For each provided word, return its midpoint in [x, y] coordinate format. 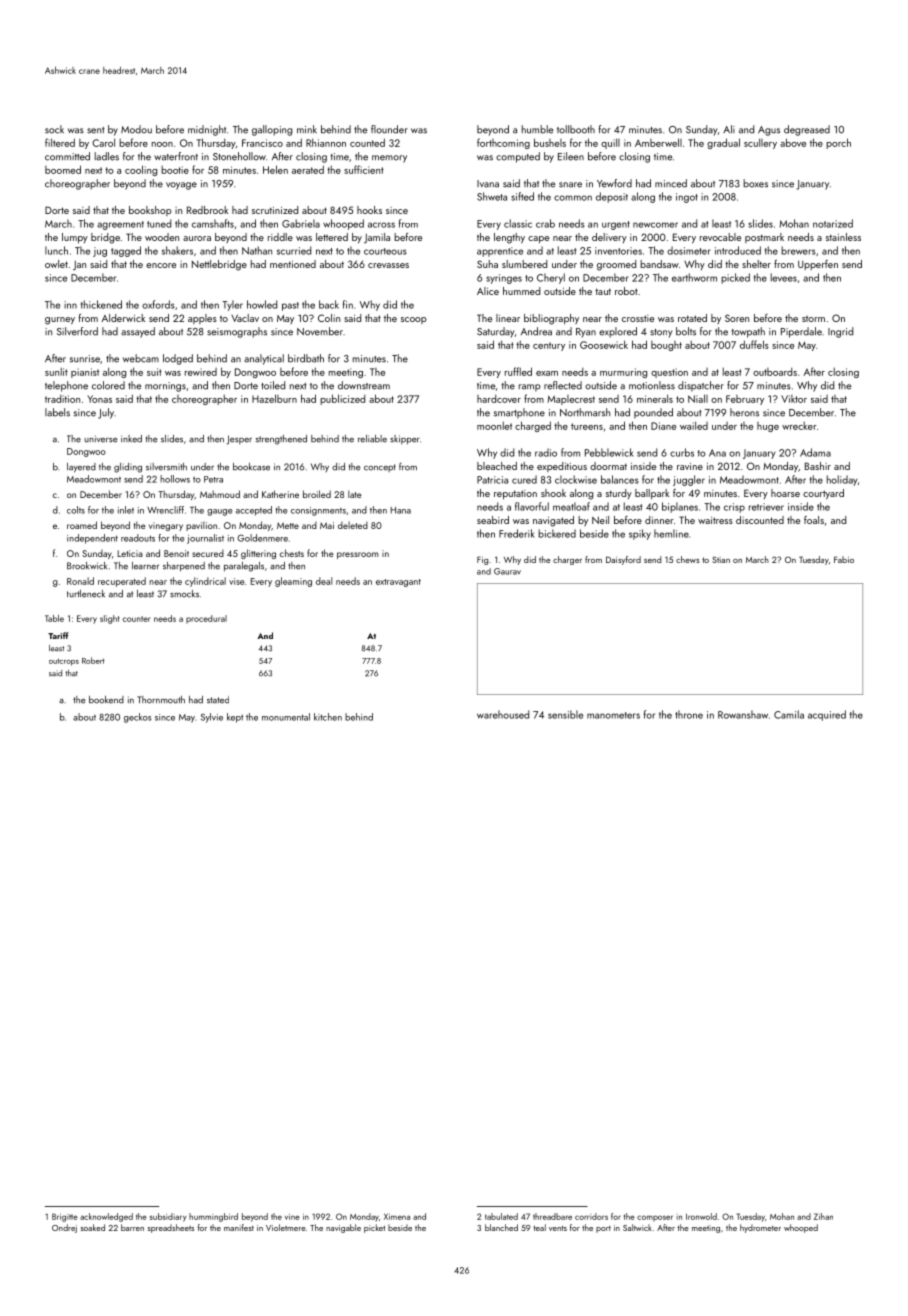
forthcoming [503, 143]
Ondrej [64, 1228]
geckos [138, 718]
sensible [565, 714]
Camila [789, 714]
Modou [136, 129]
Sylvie [212, 718]
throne [689, 714]
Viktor [794, 399]
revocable [720, 237]
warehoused [503, 714]
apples [202, 319]
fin [348, 304]
